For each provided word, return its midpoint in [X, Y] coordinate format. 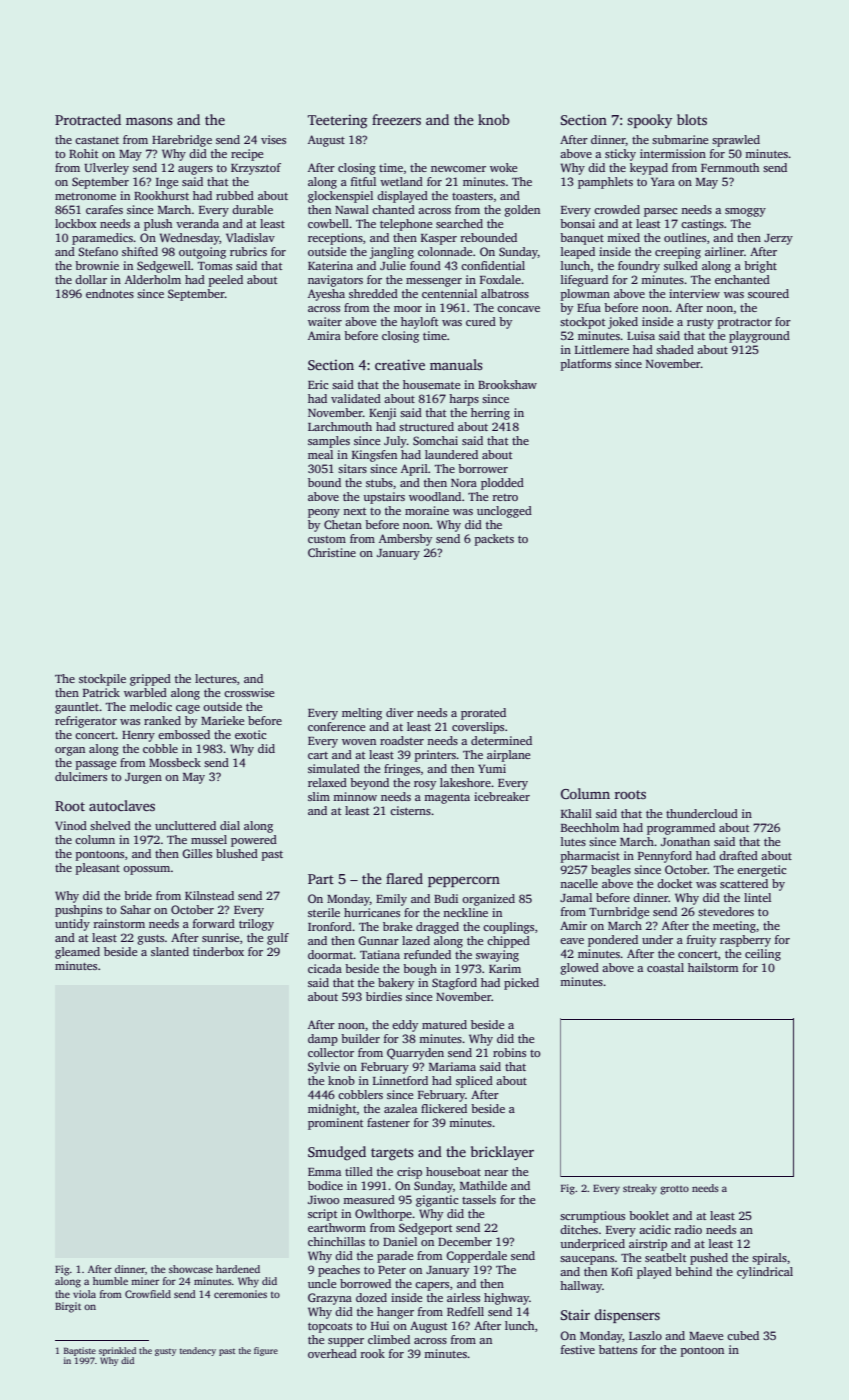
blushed [237, 853]
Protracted [88, 119]
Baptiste [80, 1351]
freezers [396, 119]
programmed [681, 829]
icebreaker [502, 796]
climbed [389, 1339]
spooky [649, 121]
